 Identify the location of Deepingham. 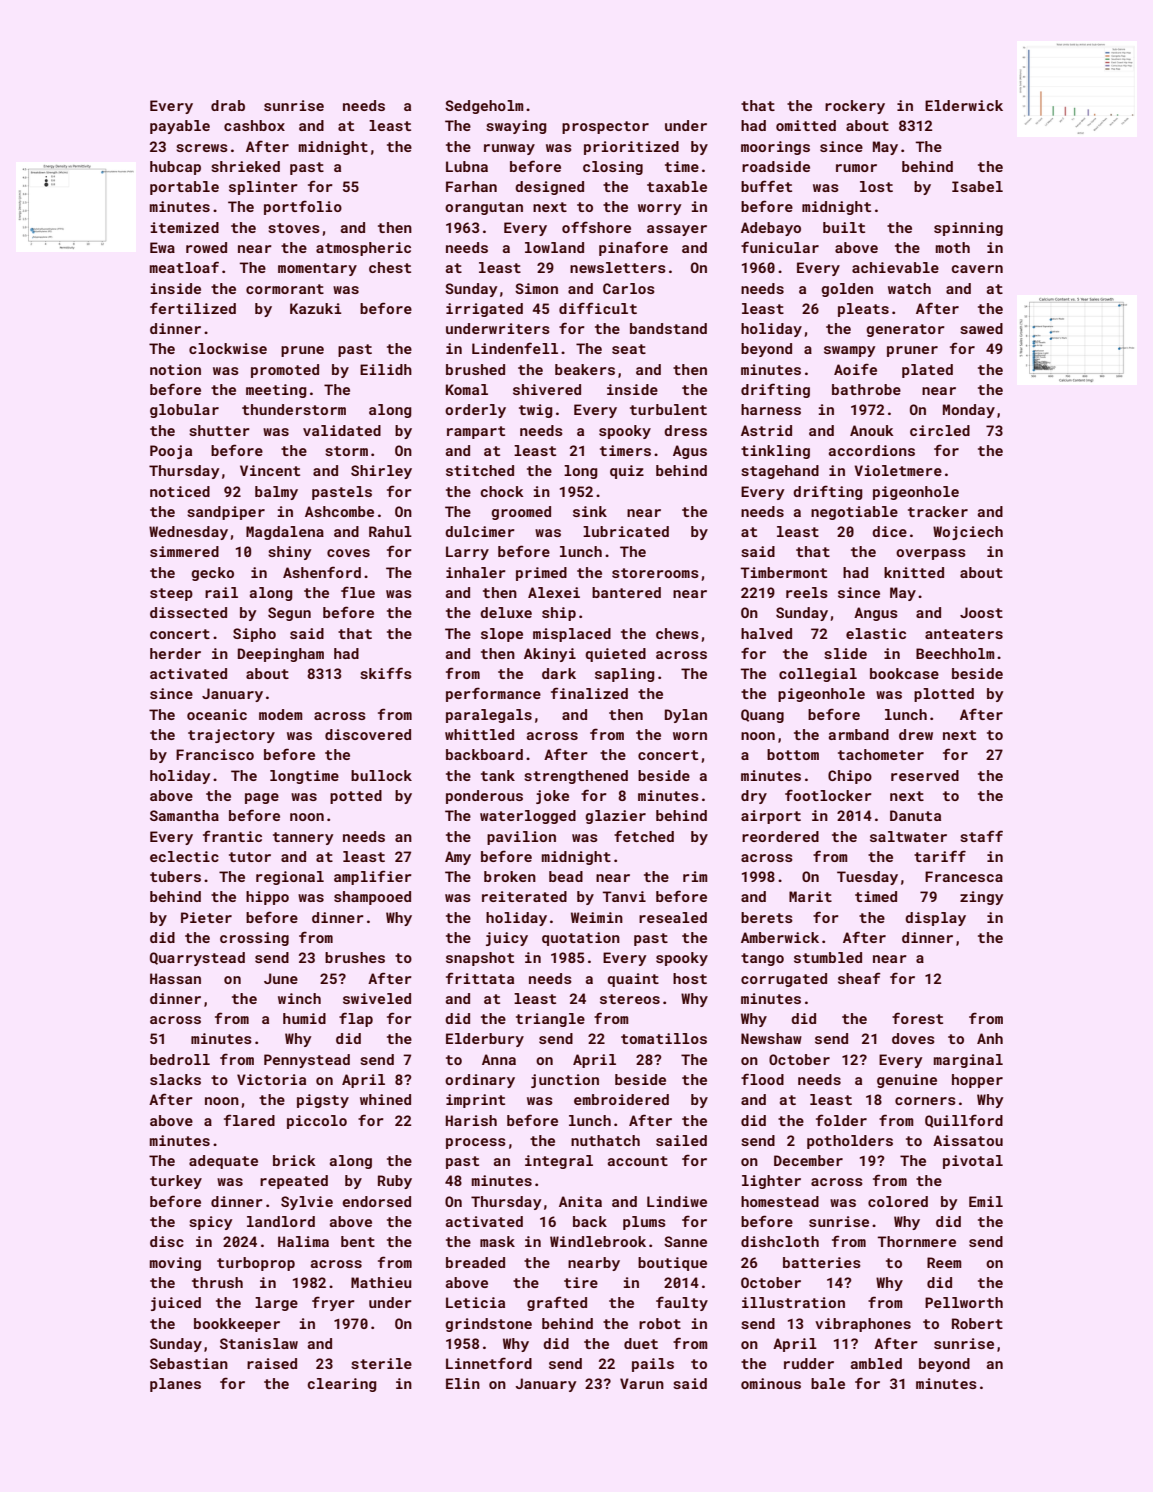
(281, 655).
